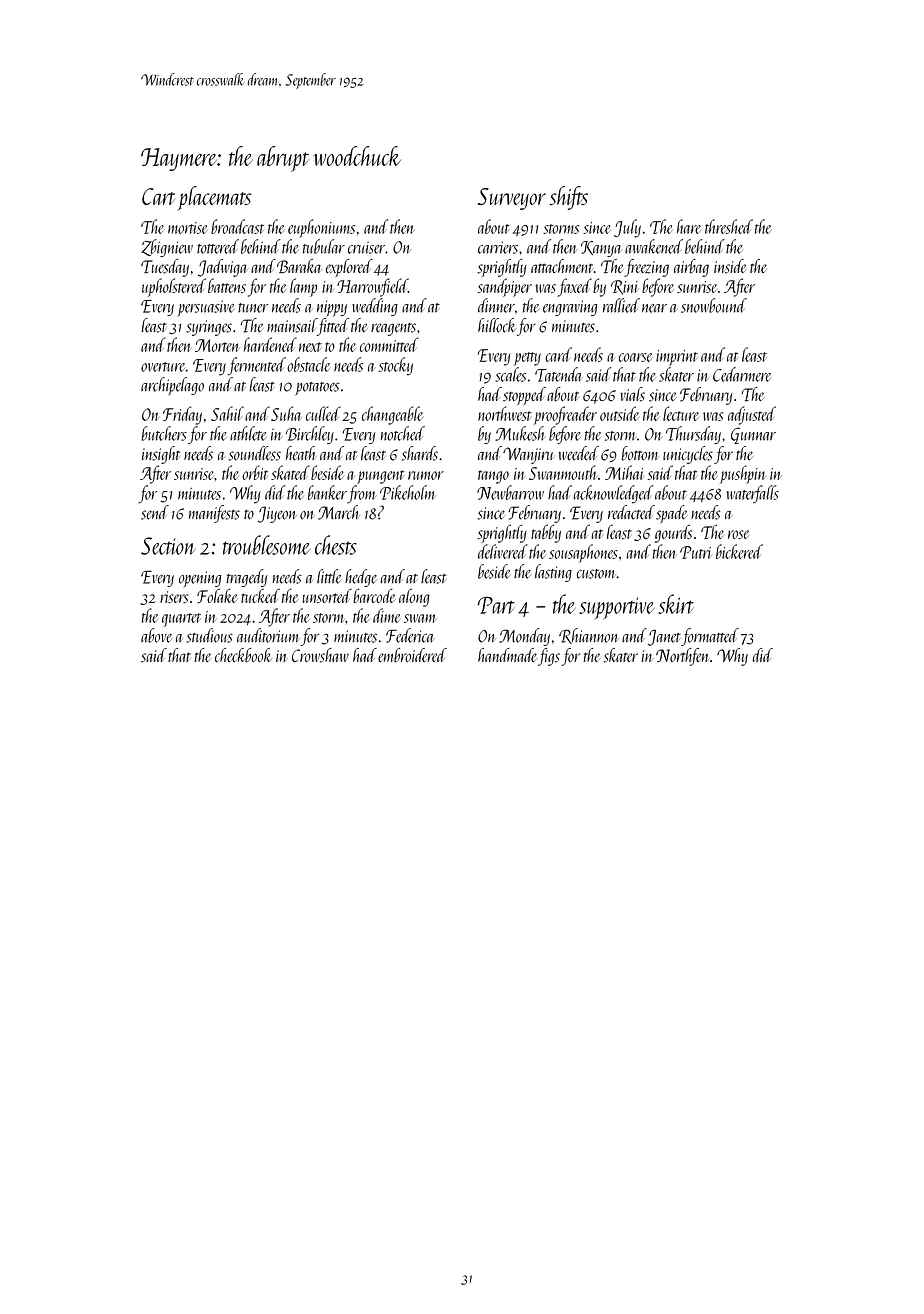  What do you see at coordinates (267, 545) in the image?
I see `troublesome` at bounding box center [267, 545].
